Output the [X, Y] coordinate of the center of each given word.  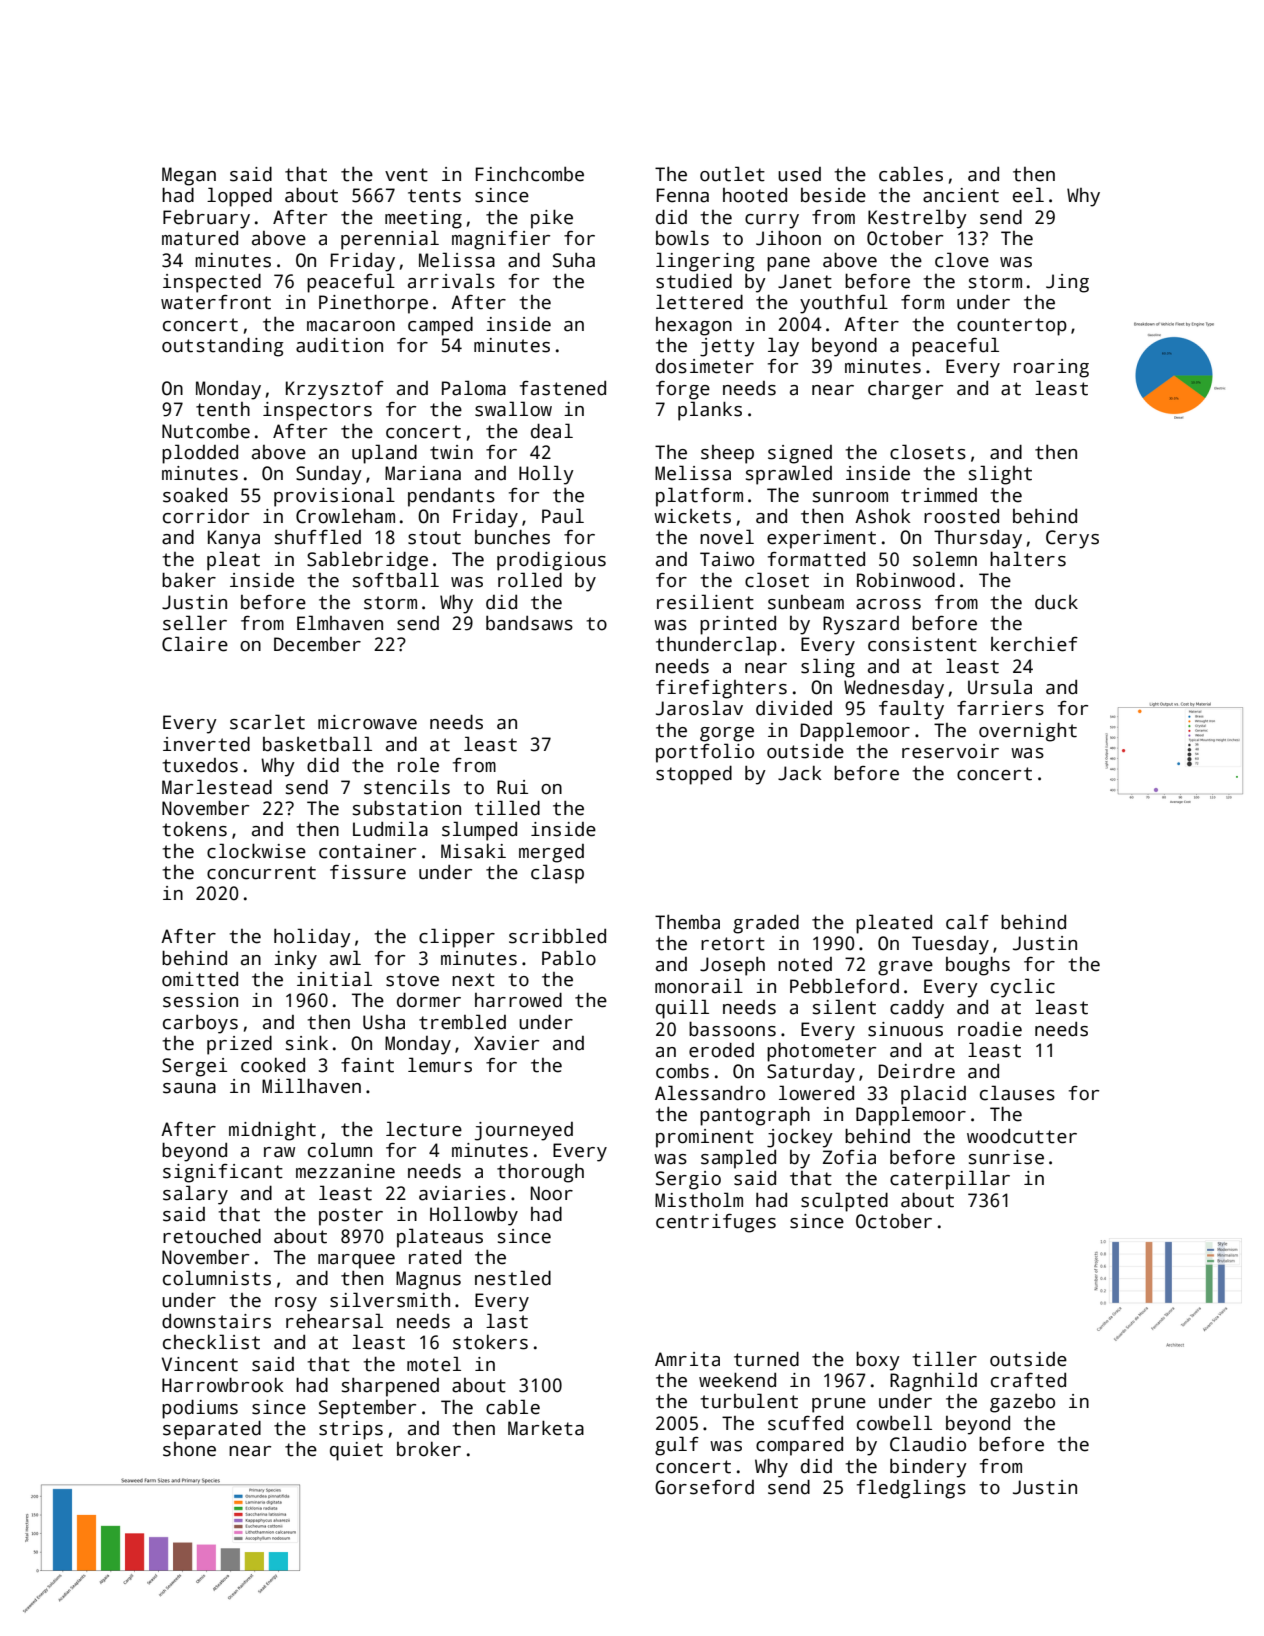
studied [694, 281]
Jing [1067, 283]
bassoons [732, 1029]
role [418, 765]
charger [905, 390]
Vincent [200, 1364]
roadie [990, 1029]
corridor [206, 516]
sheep [727, 454]
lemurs [440, 1065]
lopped [239, 197]
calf [967, 922]
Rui [512, 787]
